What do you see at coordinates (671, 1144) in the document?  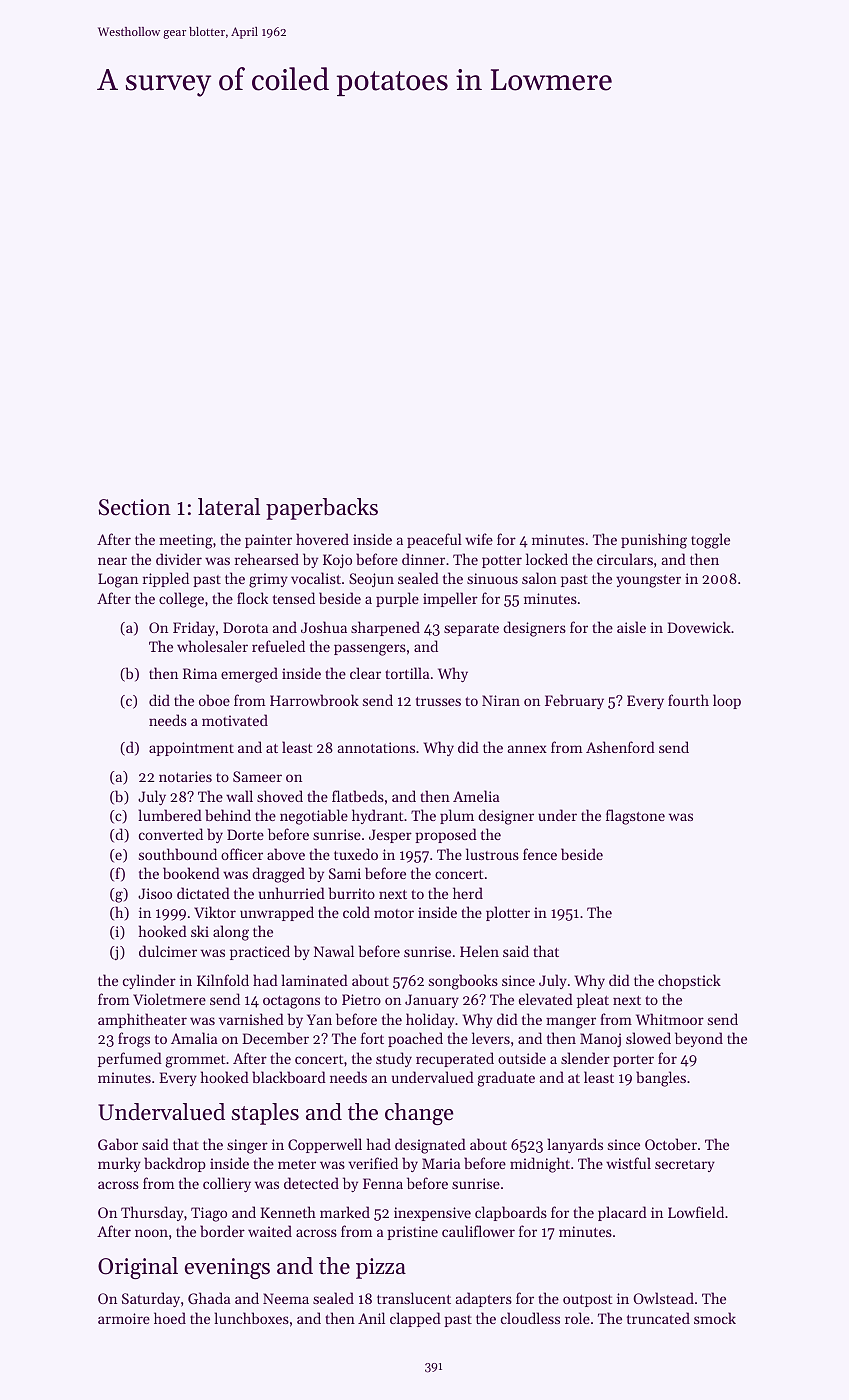 I see `October` at bounding box center [671, 1144].
